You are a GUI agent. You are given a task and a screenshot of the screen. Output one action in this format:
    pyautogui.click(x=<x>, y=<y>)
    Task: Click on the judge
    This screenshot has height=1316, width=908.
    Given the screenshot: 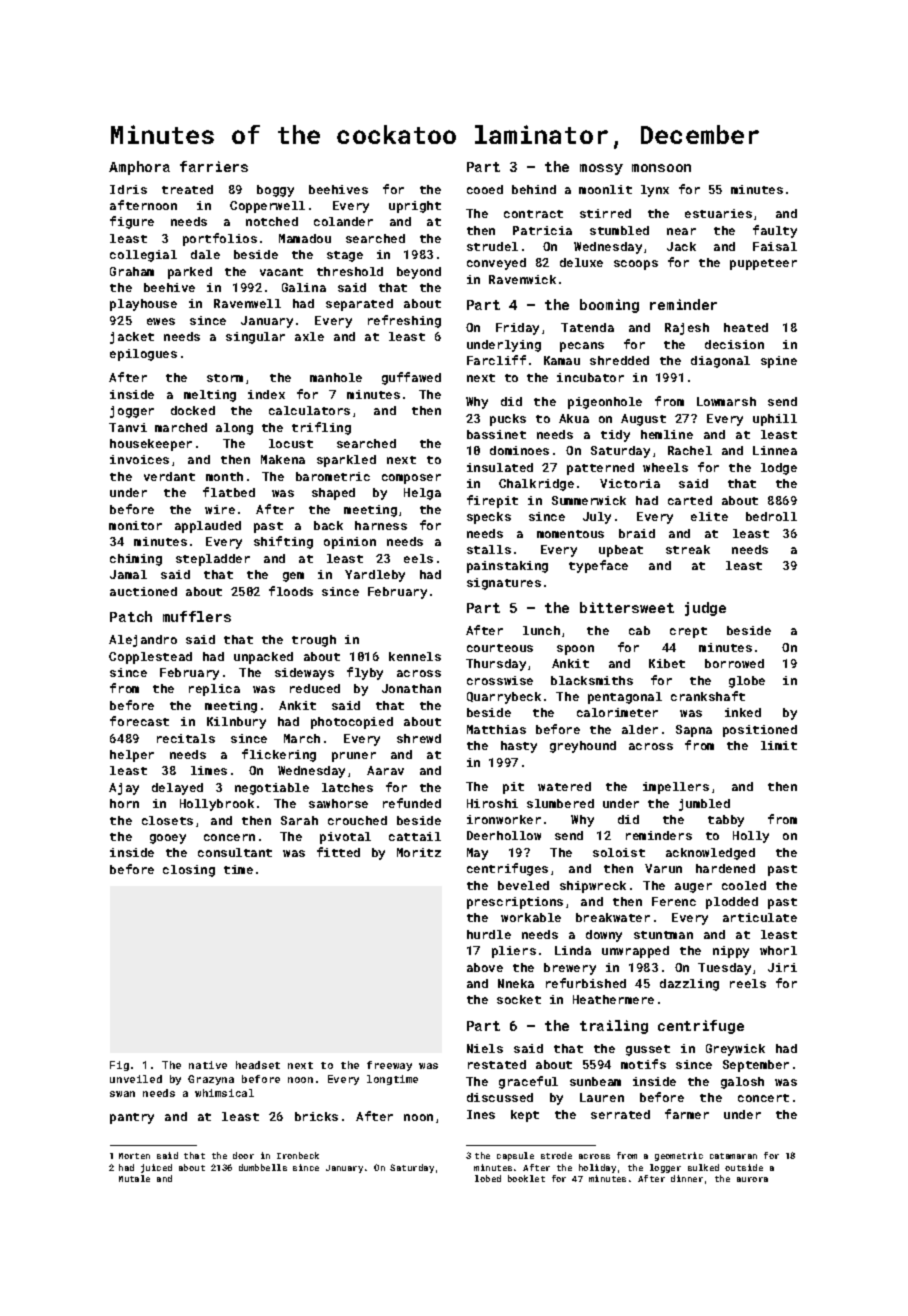 What is the action you would take?
    pyautogui.click(x=705, y=609)
